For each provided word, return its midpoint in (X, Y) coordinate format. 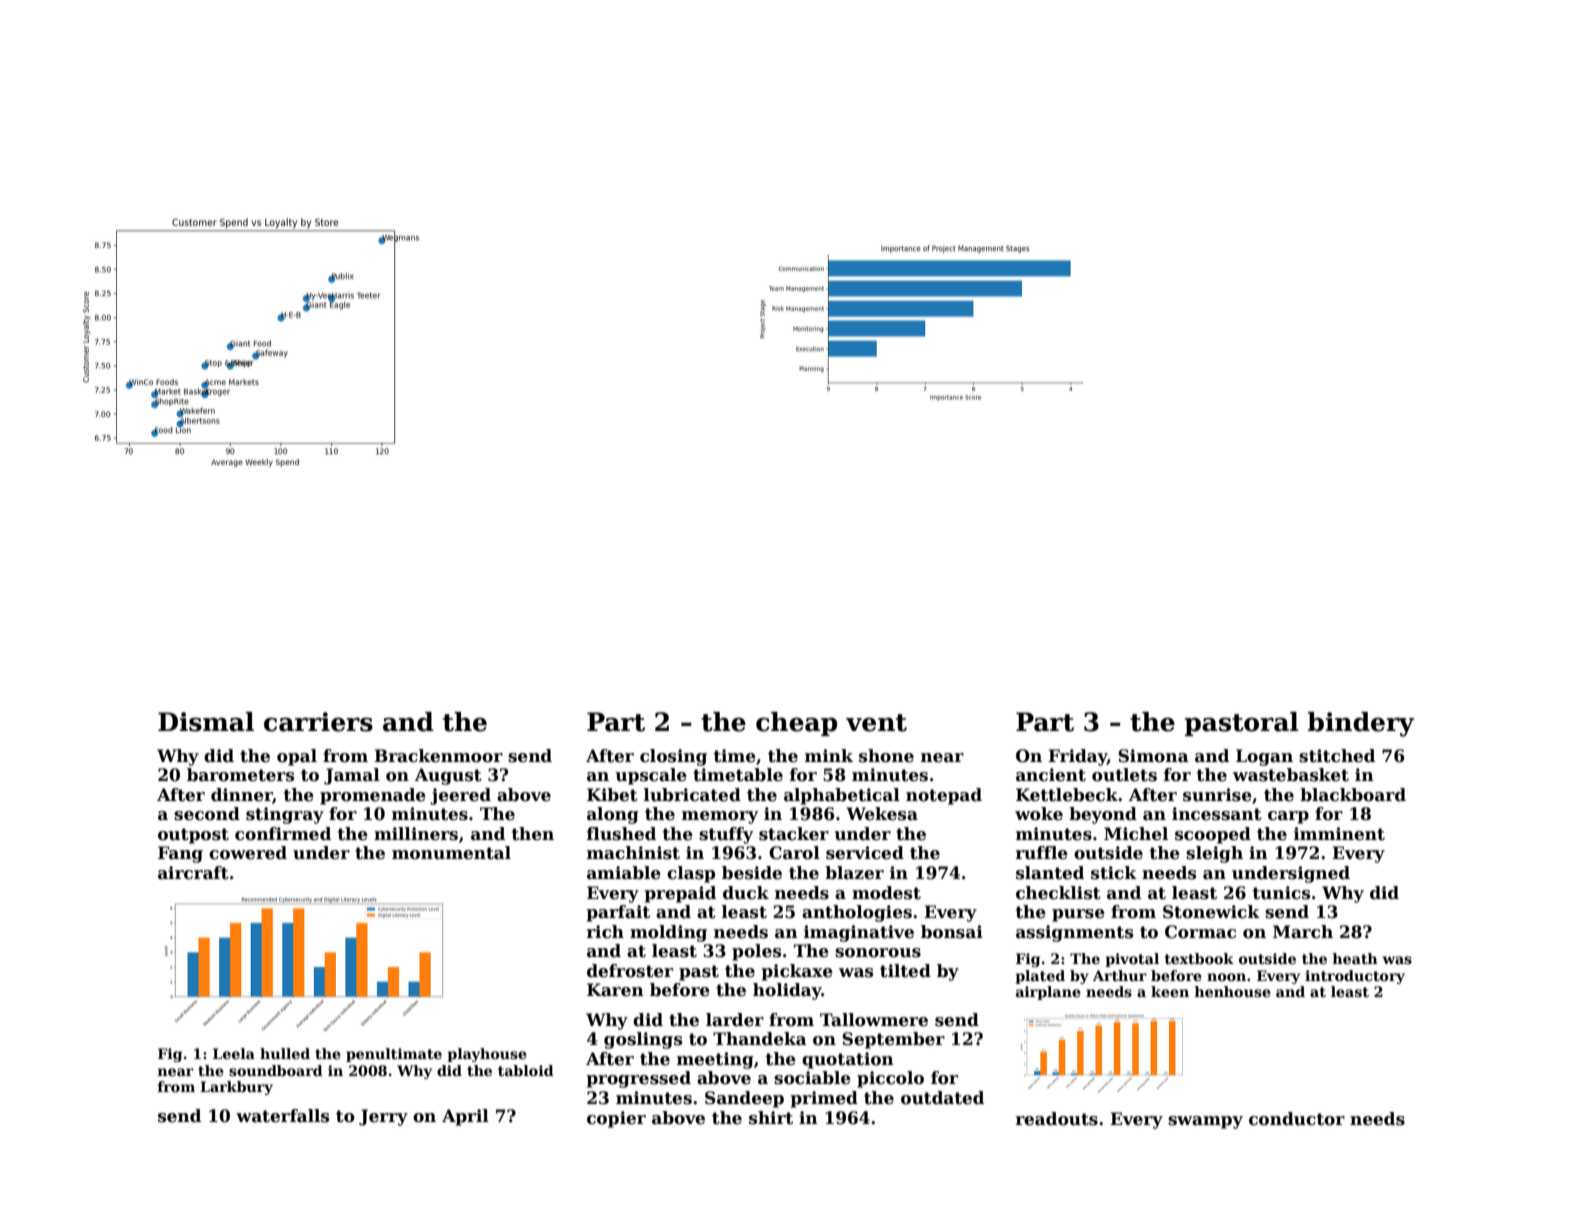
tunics (1281, 893)
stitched (1337, 756)
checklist (1058, 893)
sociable (812, 1078)
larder (735, 1020)
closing (673, 757)
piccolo (890, 1079)
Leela (234, 1053)
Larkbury (236, 1088)
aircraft (193, 873)
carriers (318, 722)
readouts (1057, 1119)
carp (1288, 817)
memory (720, 817)
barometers (240, 775)
